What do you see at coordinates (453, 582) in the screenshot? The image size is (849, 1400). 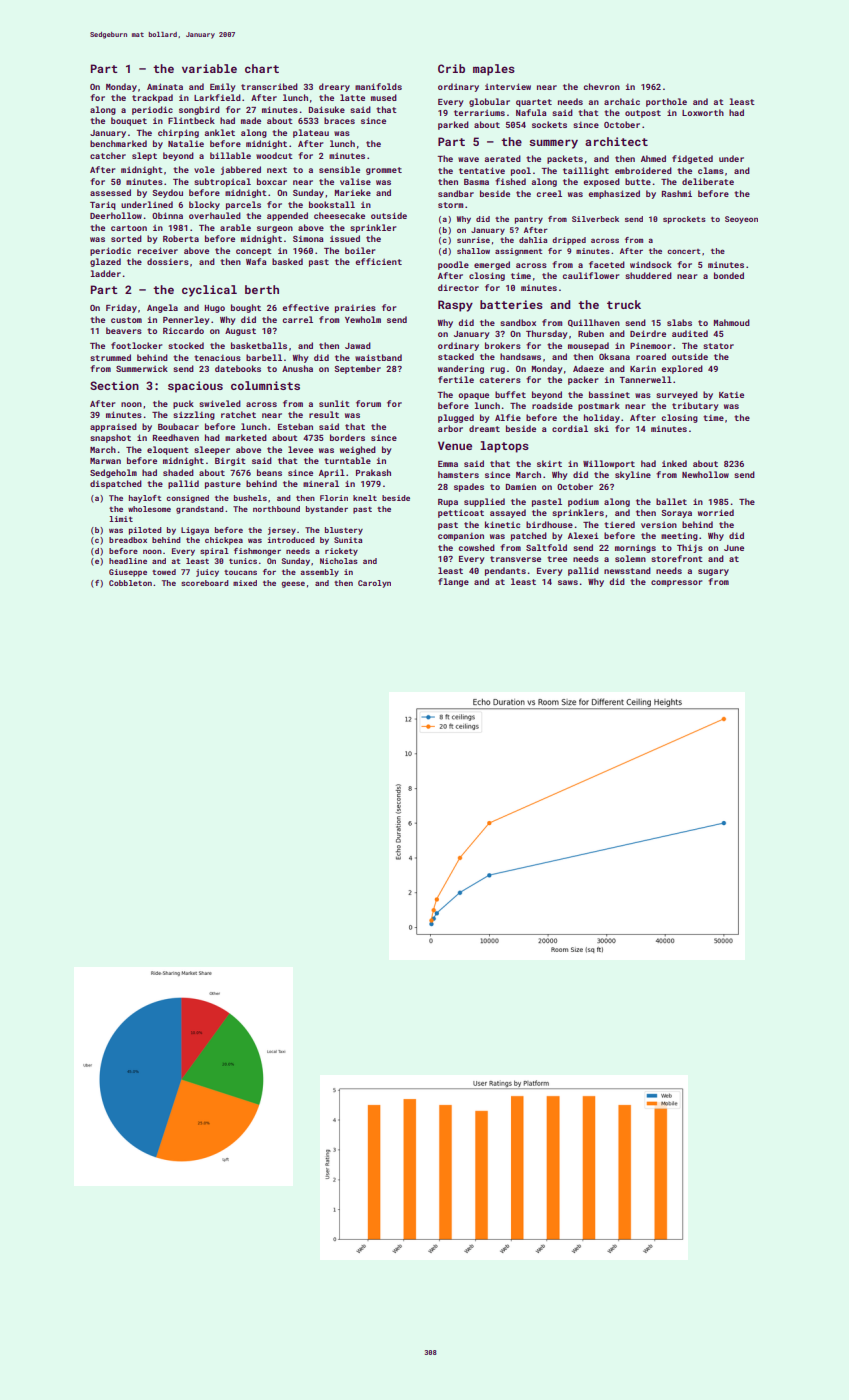 I see `flange` at bounding box center [453, 582].
